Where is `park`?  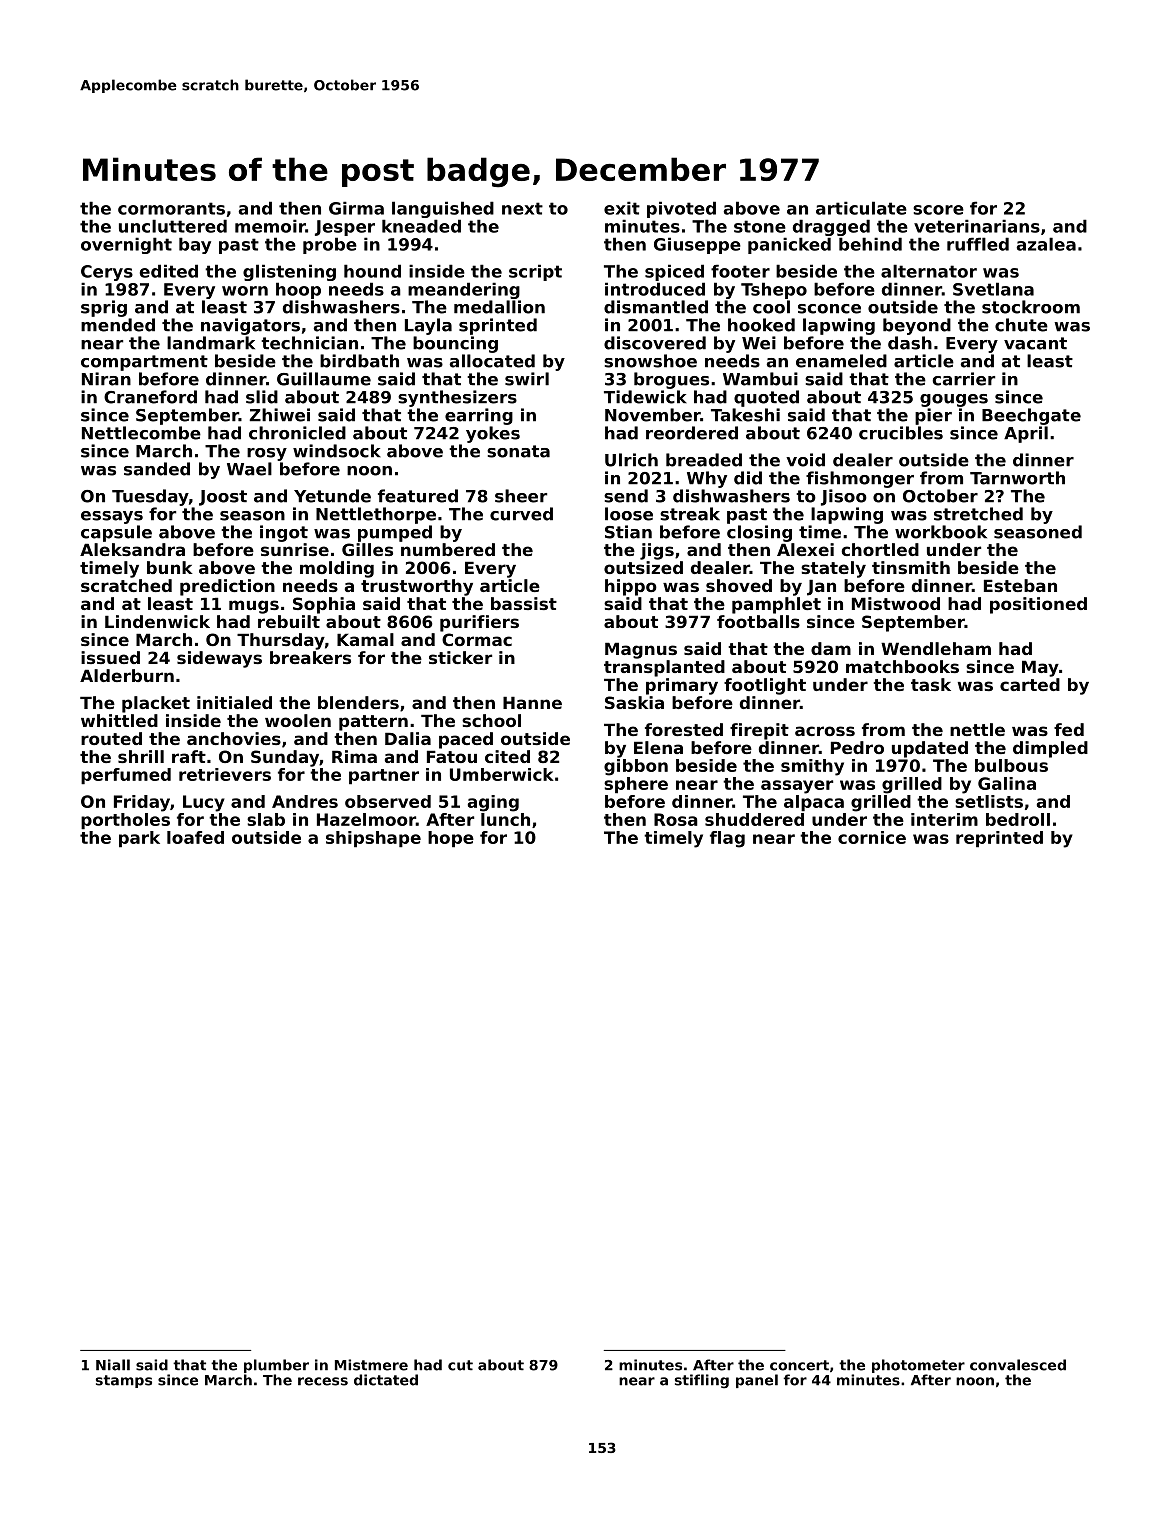
park is located at coordinates (139, 839).
